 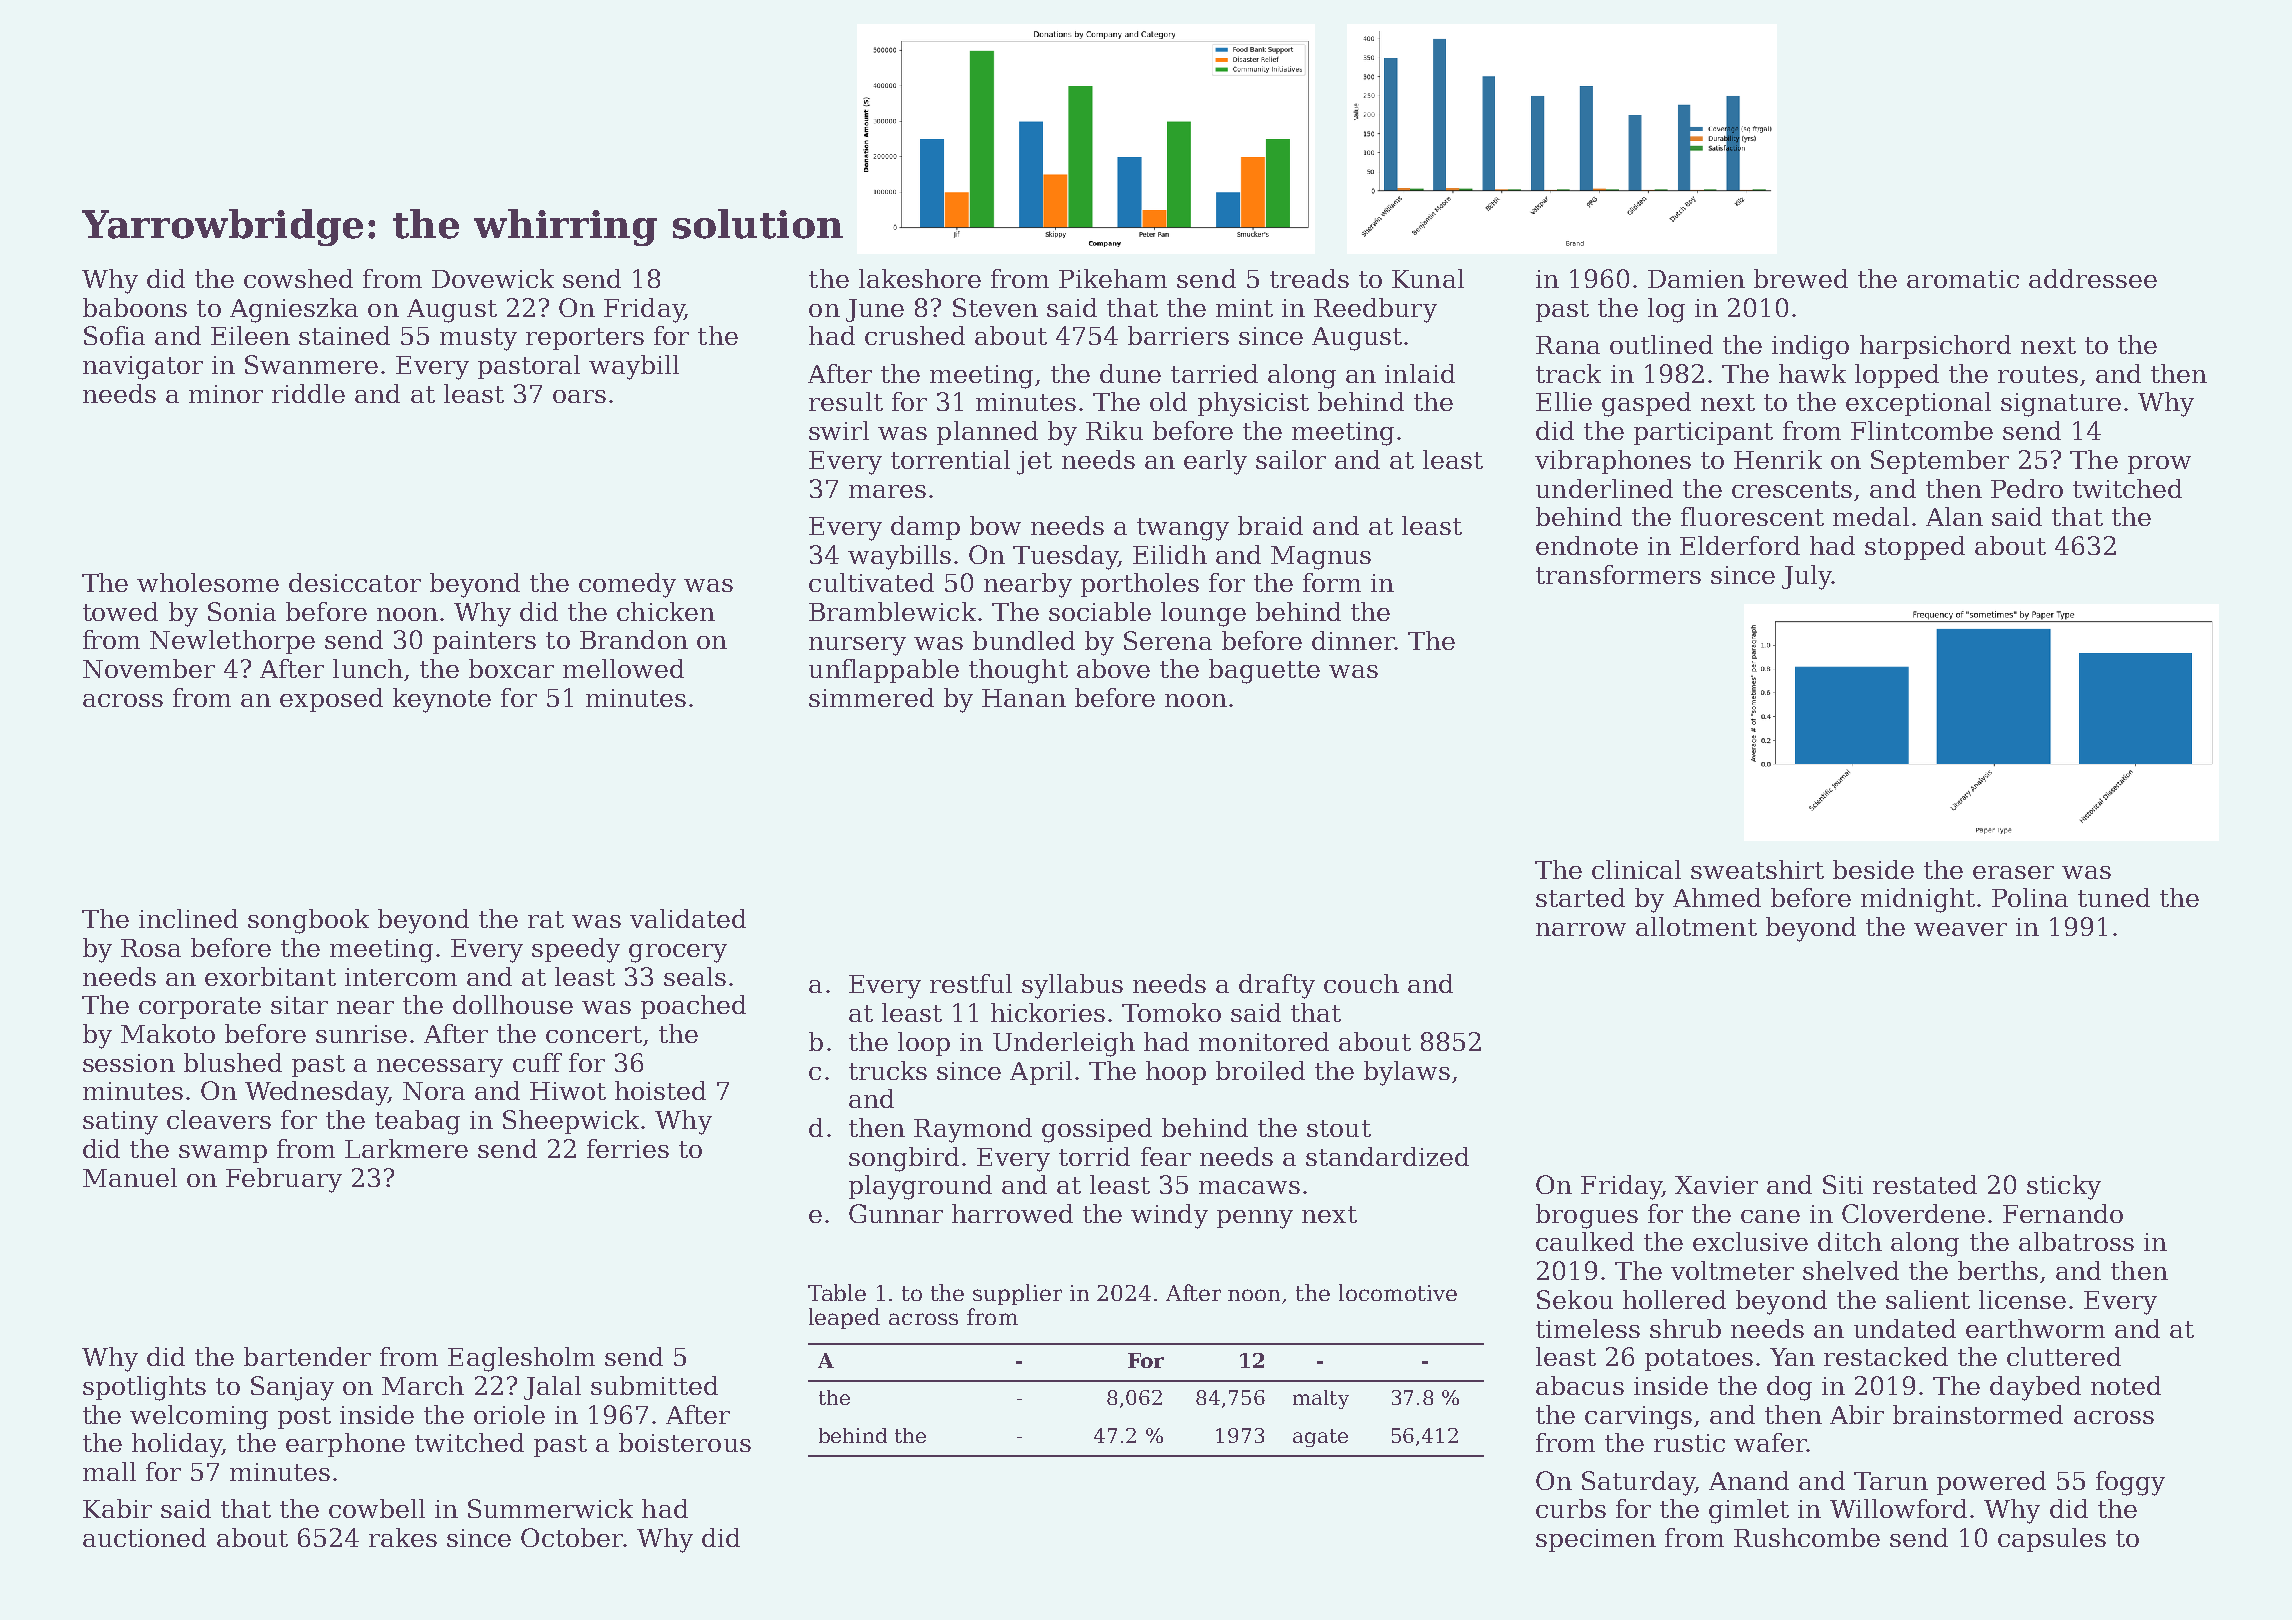 I want to click on signature, so click(x=2061, y=405).
